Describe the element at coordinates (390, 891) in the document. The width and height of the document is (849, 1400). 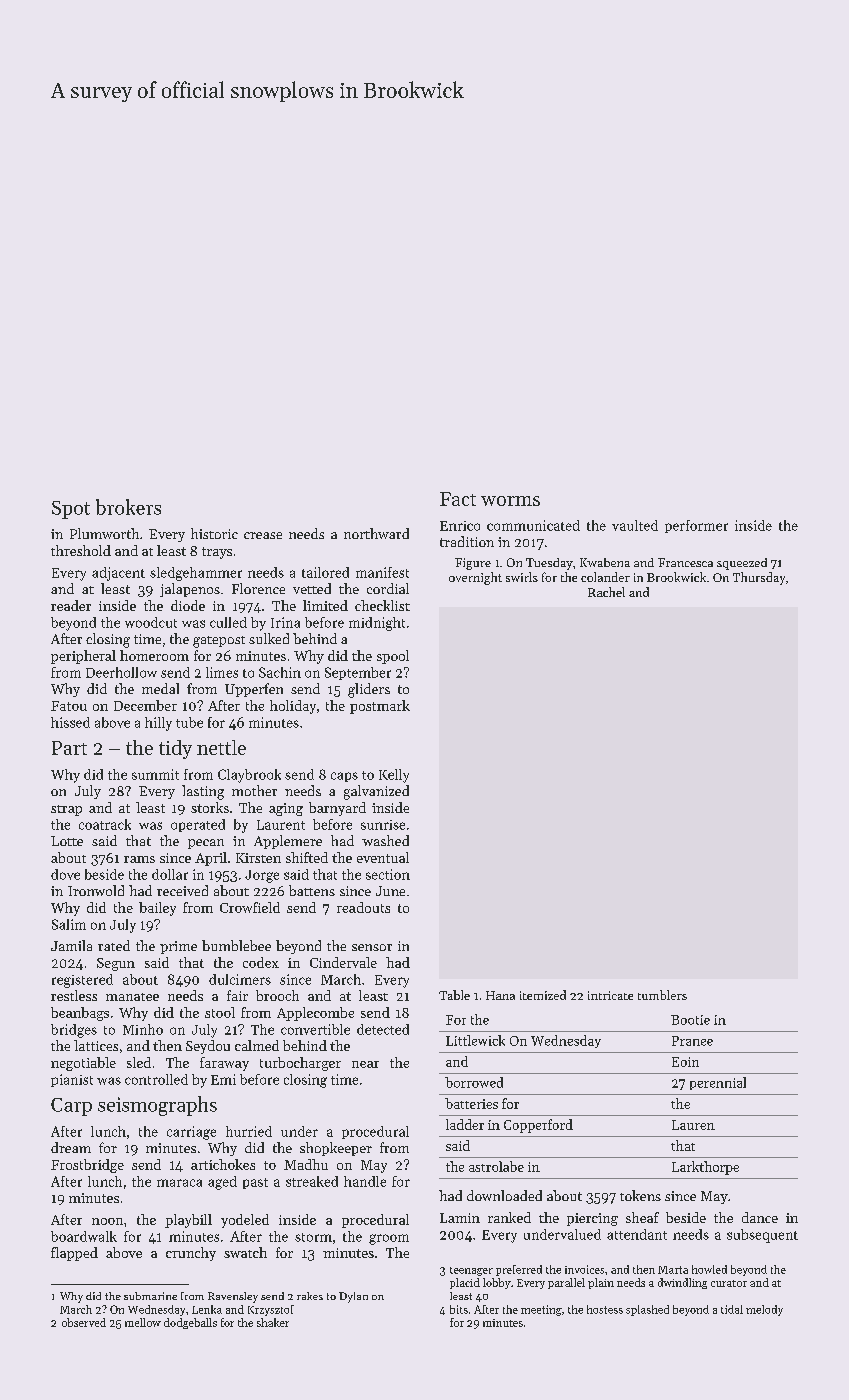
I see `June` at that location.
